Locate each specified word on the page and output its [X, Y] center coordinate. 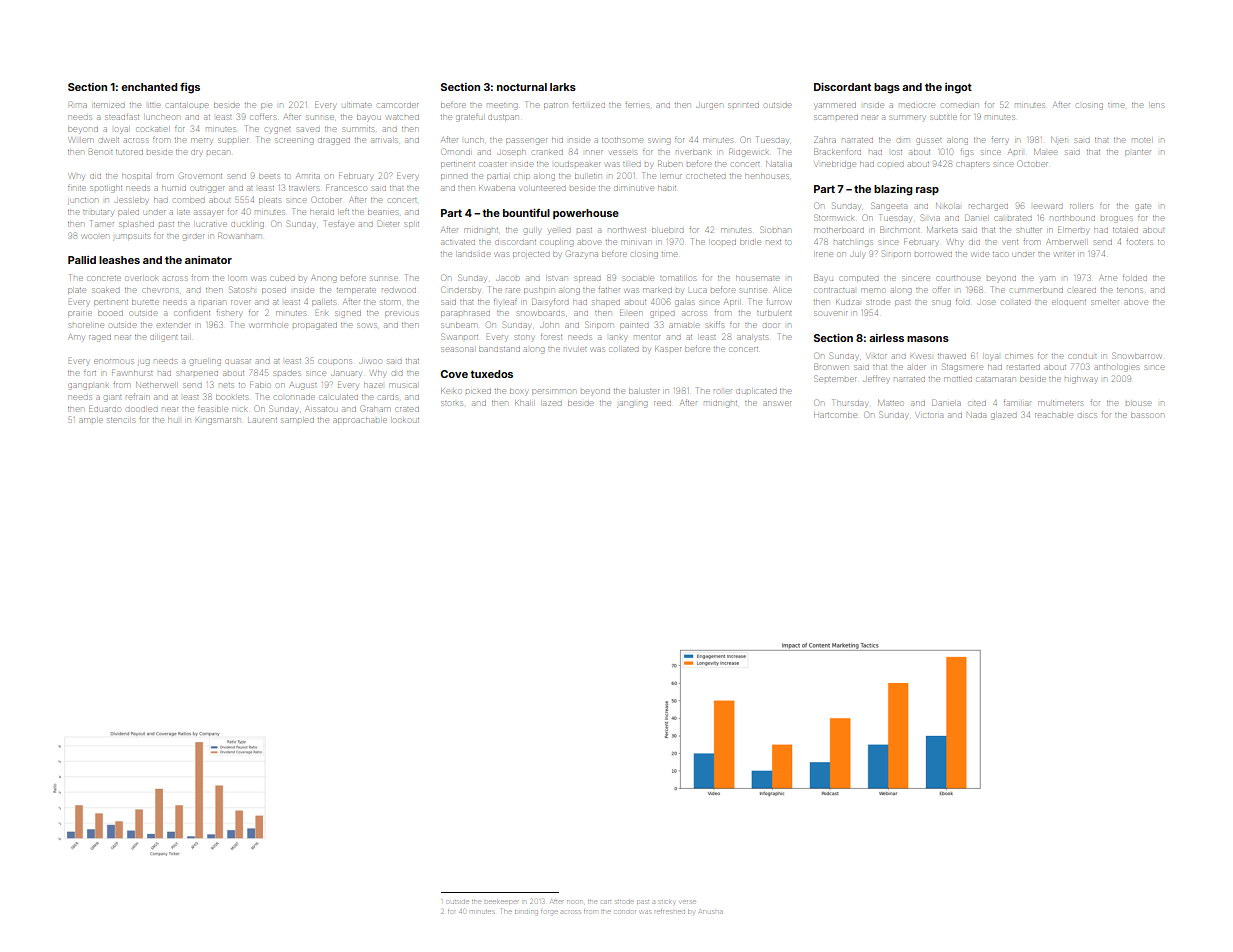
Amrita [308, 176]
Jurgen [710, 106]
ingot [958, 88]
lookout [406, 420]
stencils [121, 420]
